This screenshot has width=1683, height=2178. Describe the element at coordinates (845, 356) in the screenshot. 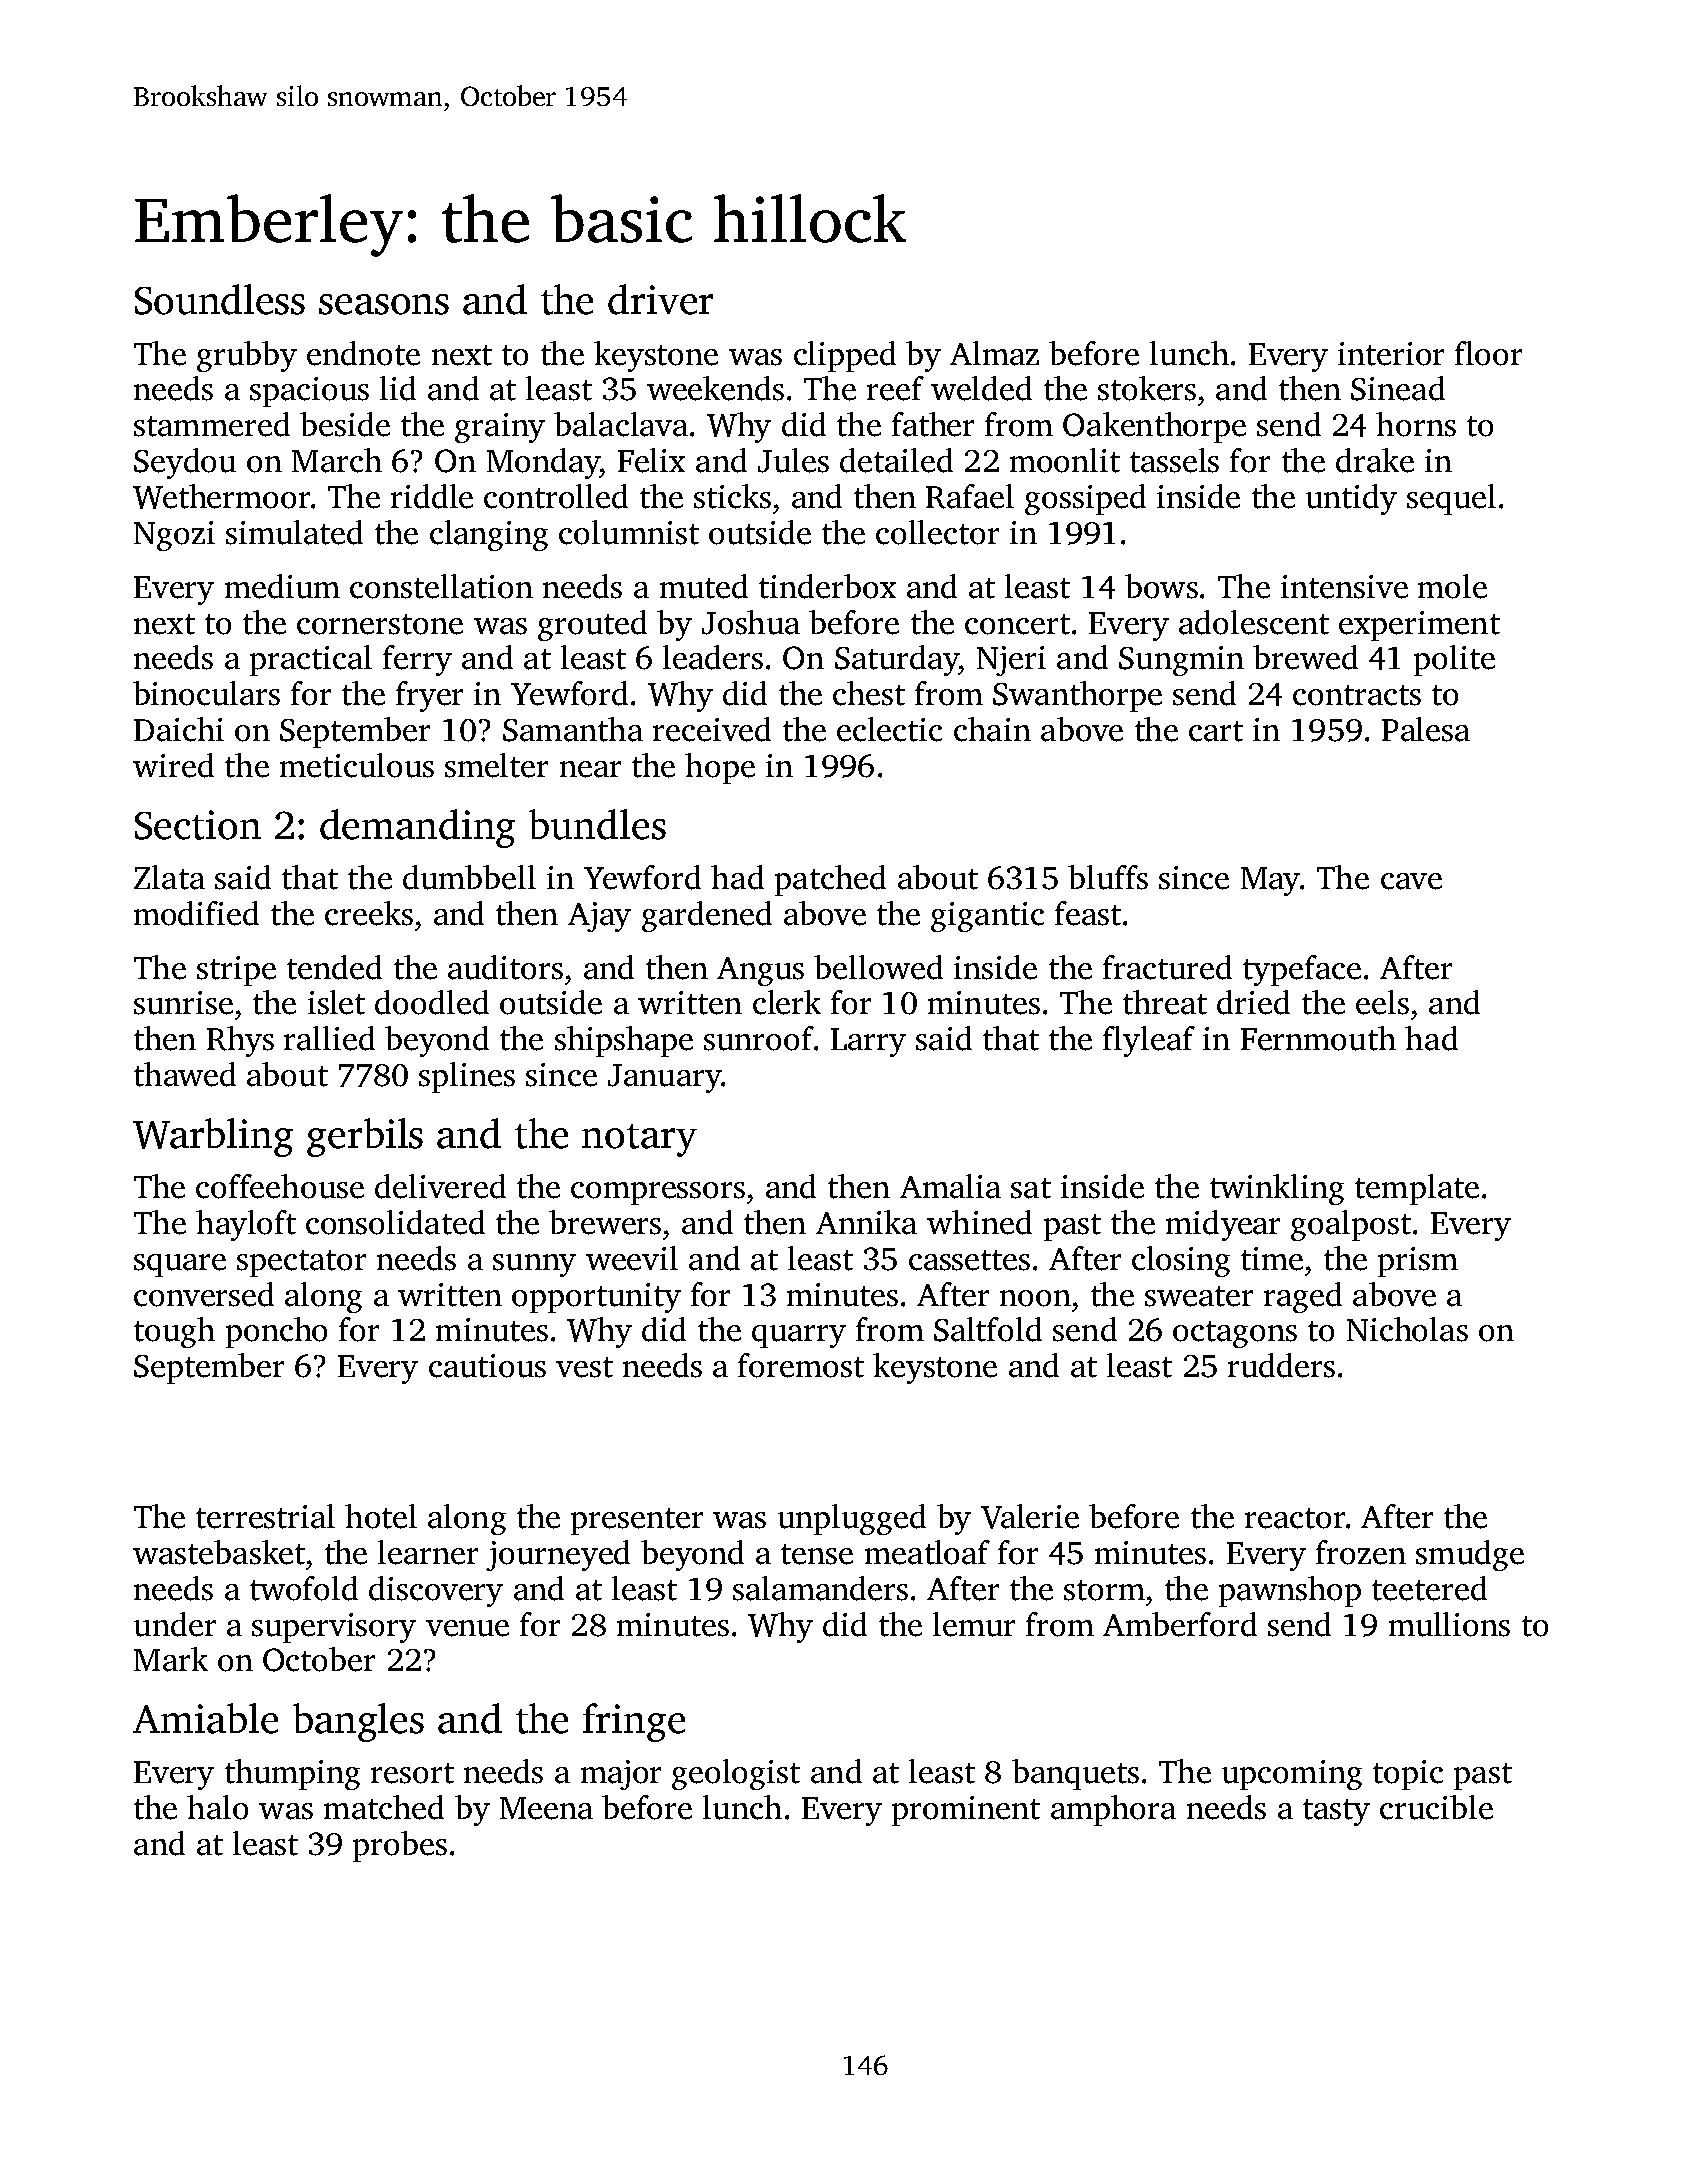

I see `clipped` at that location.
